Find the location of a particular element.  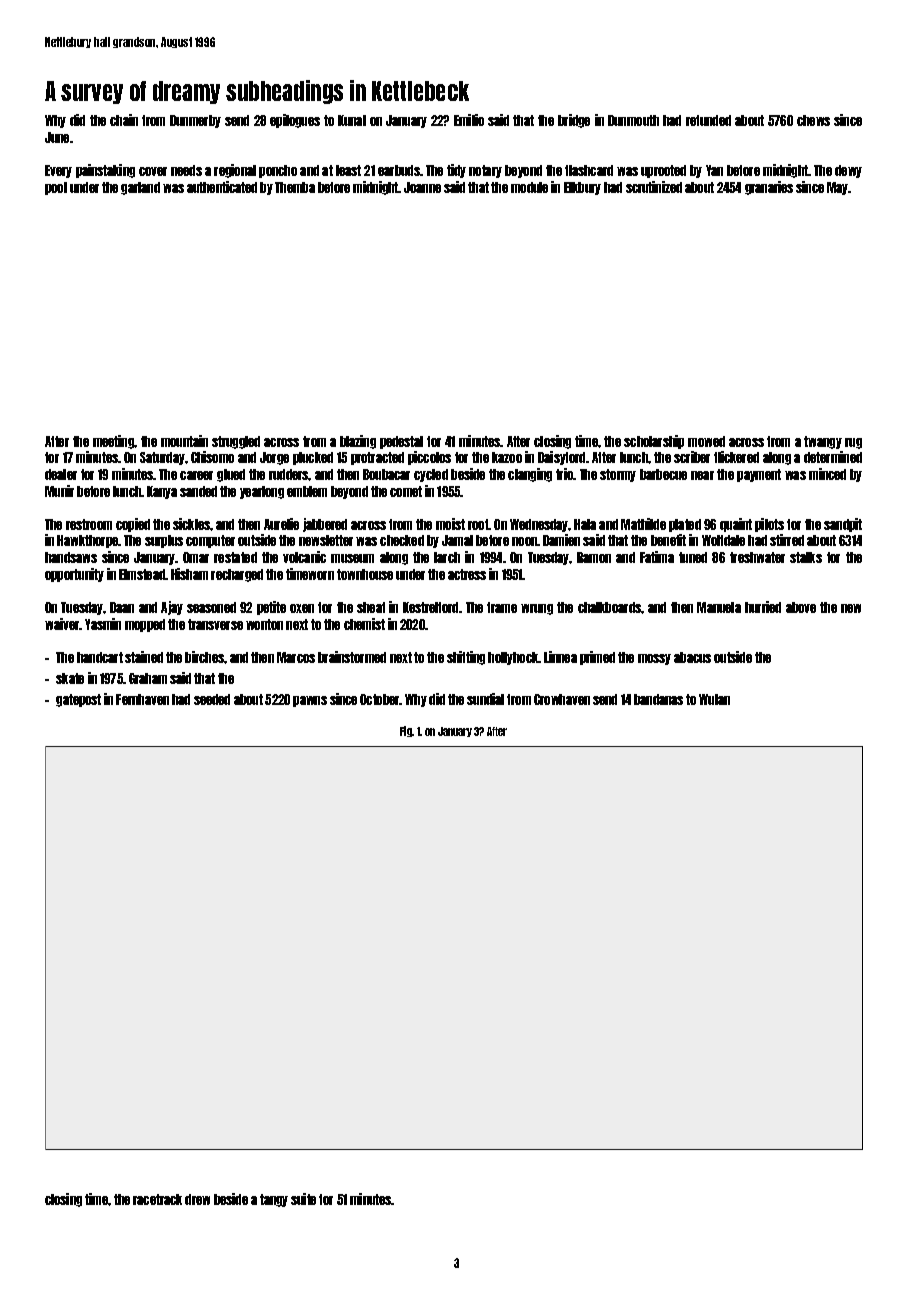

racetrack is located at coordinates (157, 1199).
